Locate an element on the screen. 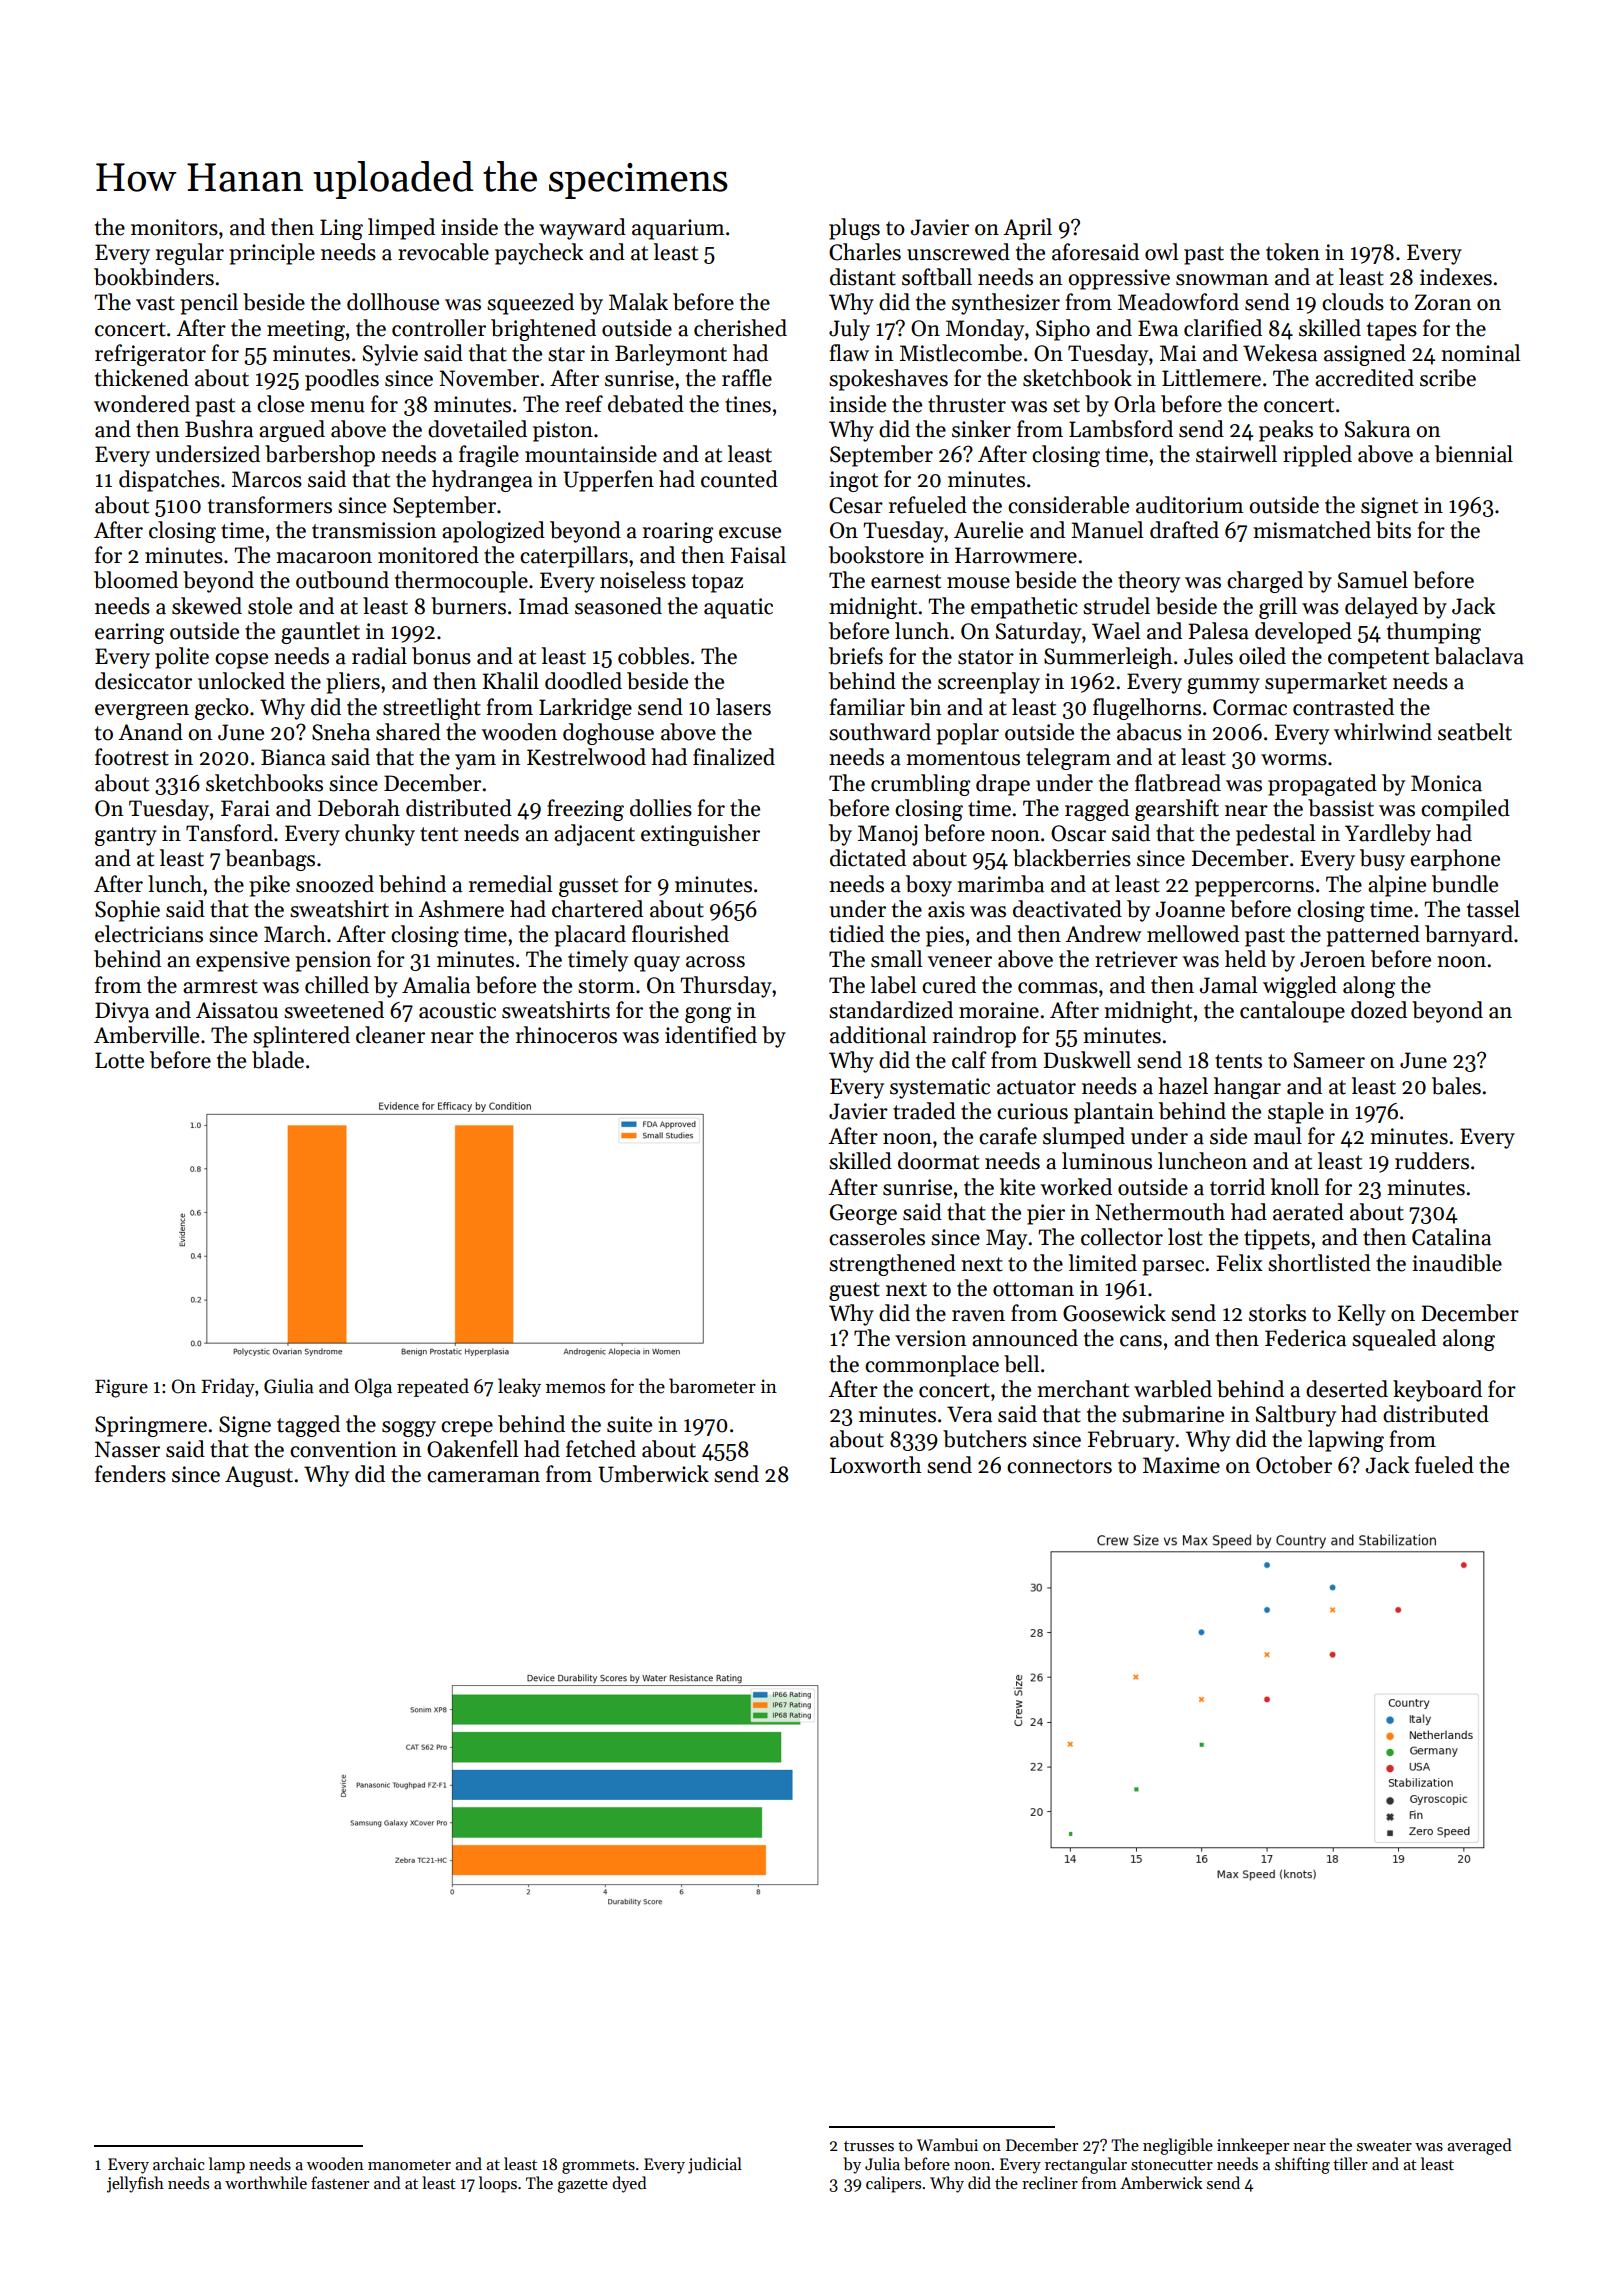  fenders is located at coordinates (130, 1474).
